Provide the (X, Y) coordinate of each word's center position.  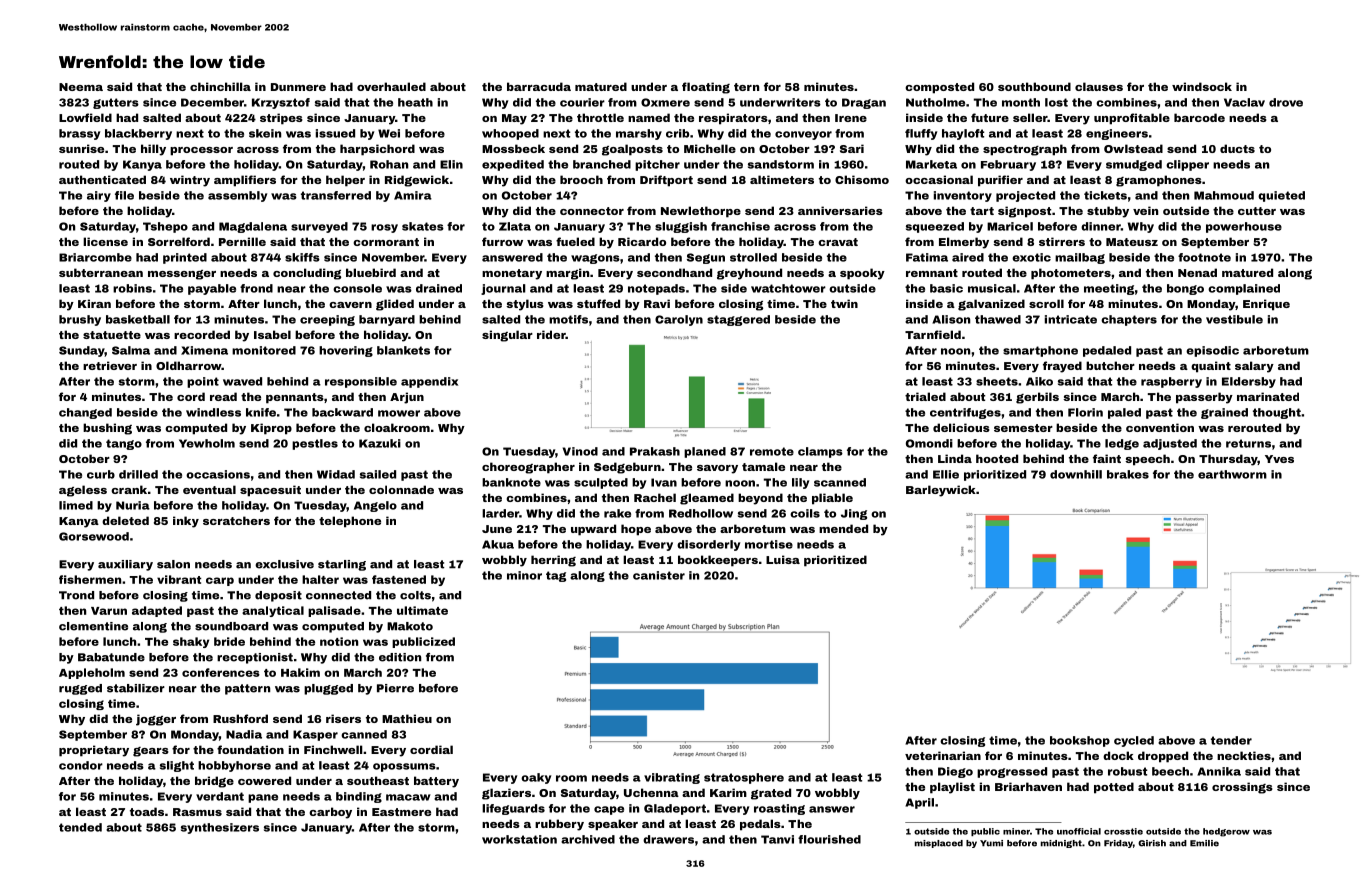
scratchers (236, 520)
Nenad (1197, 272)
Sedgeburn (627, 468)
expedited (513, 165)
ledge (1122, 444)
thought (1277, 413)
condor (81, 765)
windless (213, 412)
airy (99, 196)
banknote (511, 482)
